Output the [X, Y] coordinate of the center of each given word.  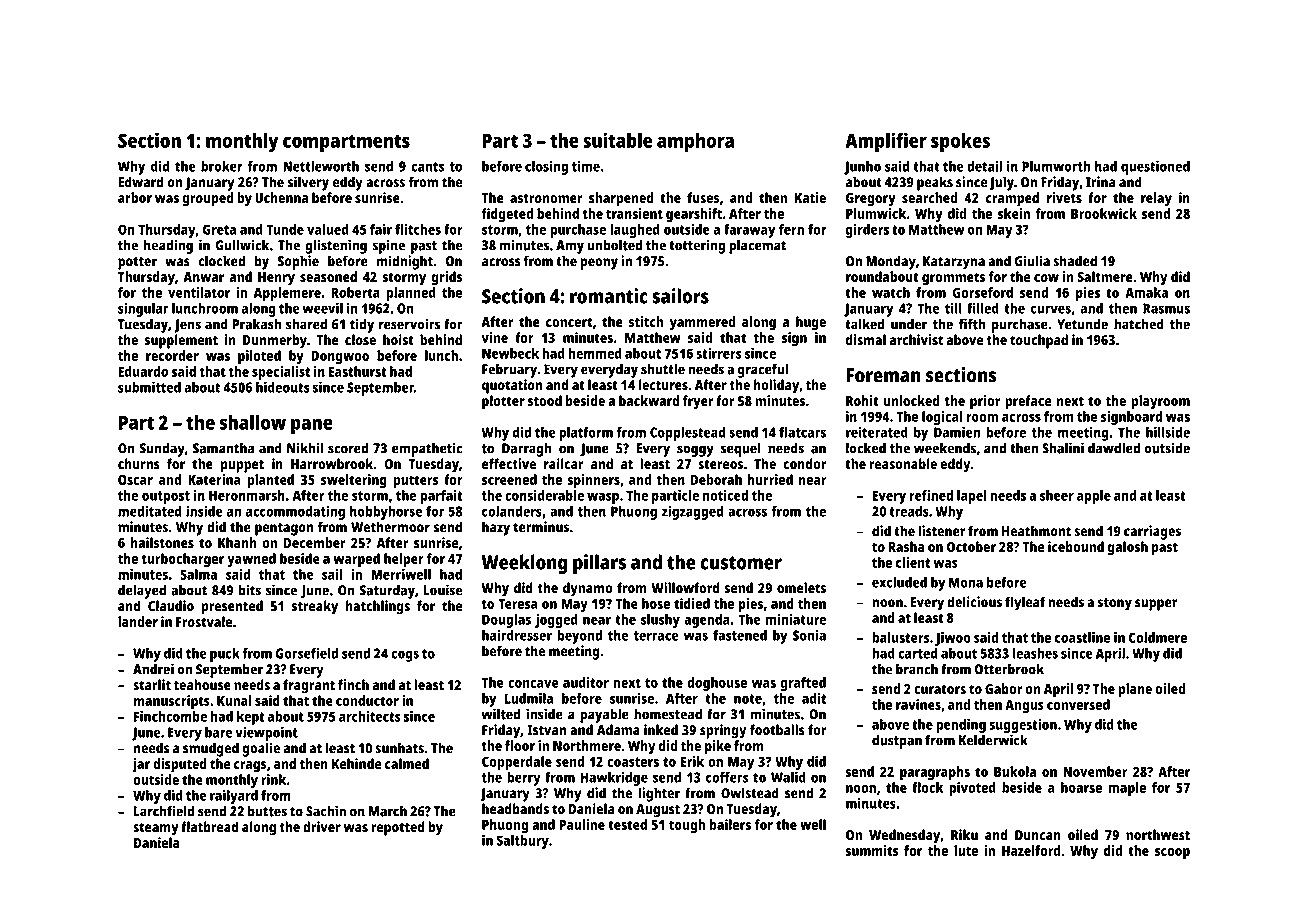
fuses [703, 197]
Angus [1024, 706]
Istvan [546, 730]
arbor [135, 197]
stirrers [719, 353]
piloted [259, 357]
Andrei [153, 669]
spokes [960, 143]
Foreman [883, 375]
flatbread [209, 827]
